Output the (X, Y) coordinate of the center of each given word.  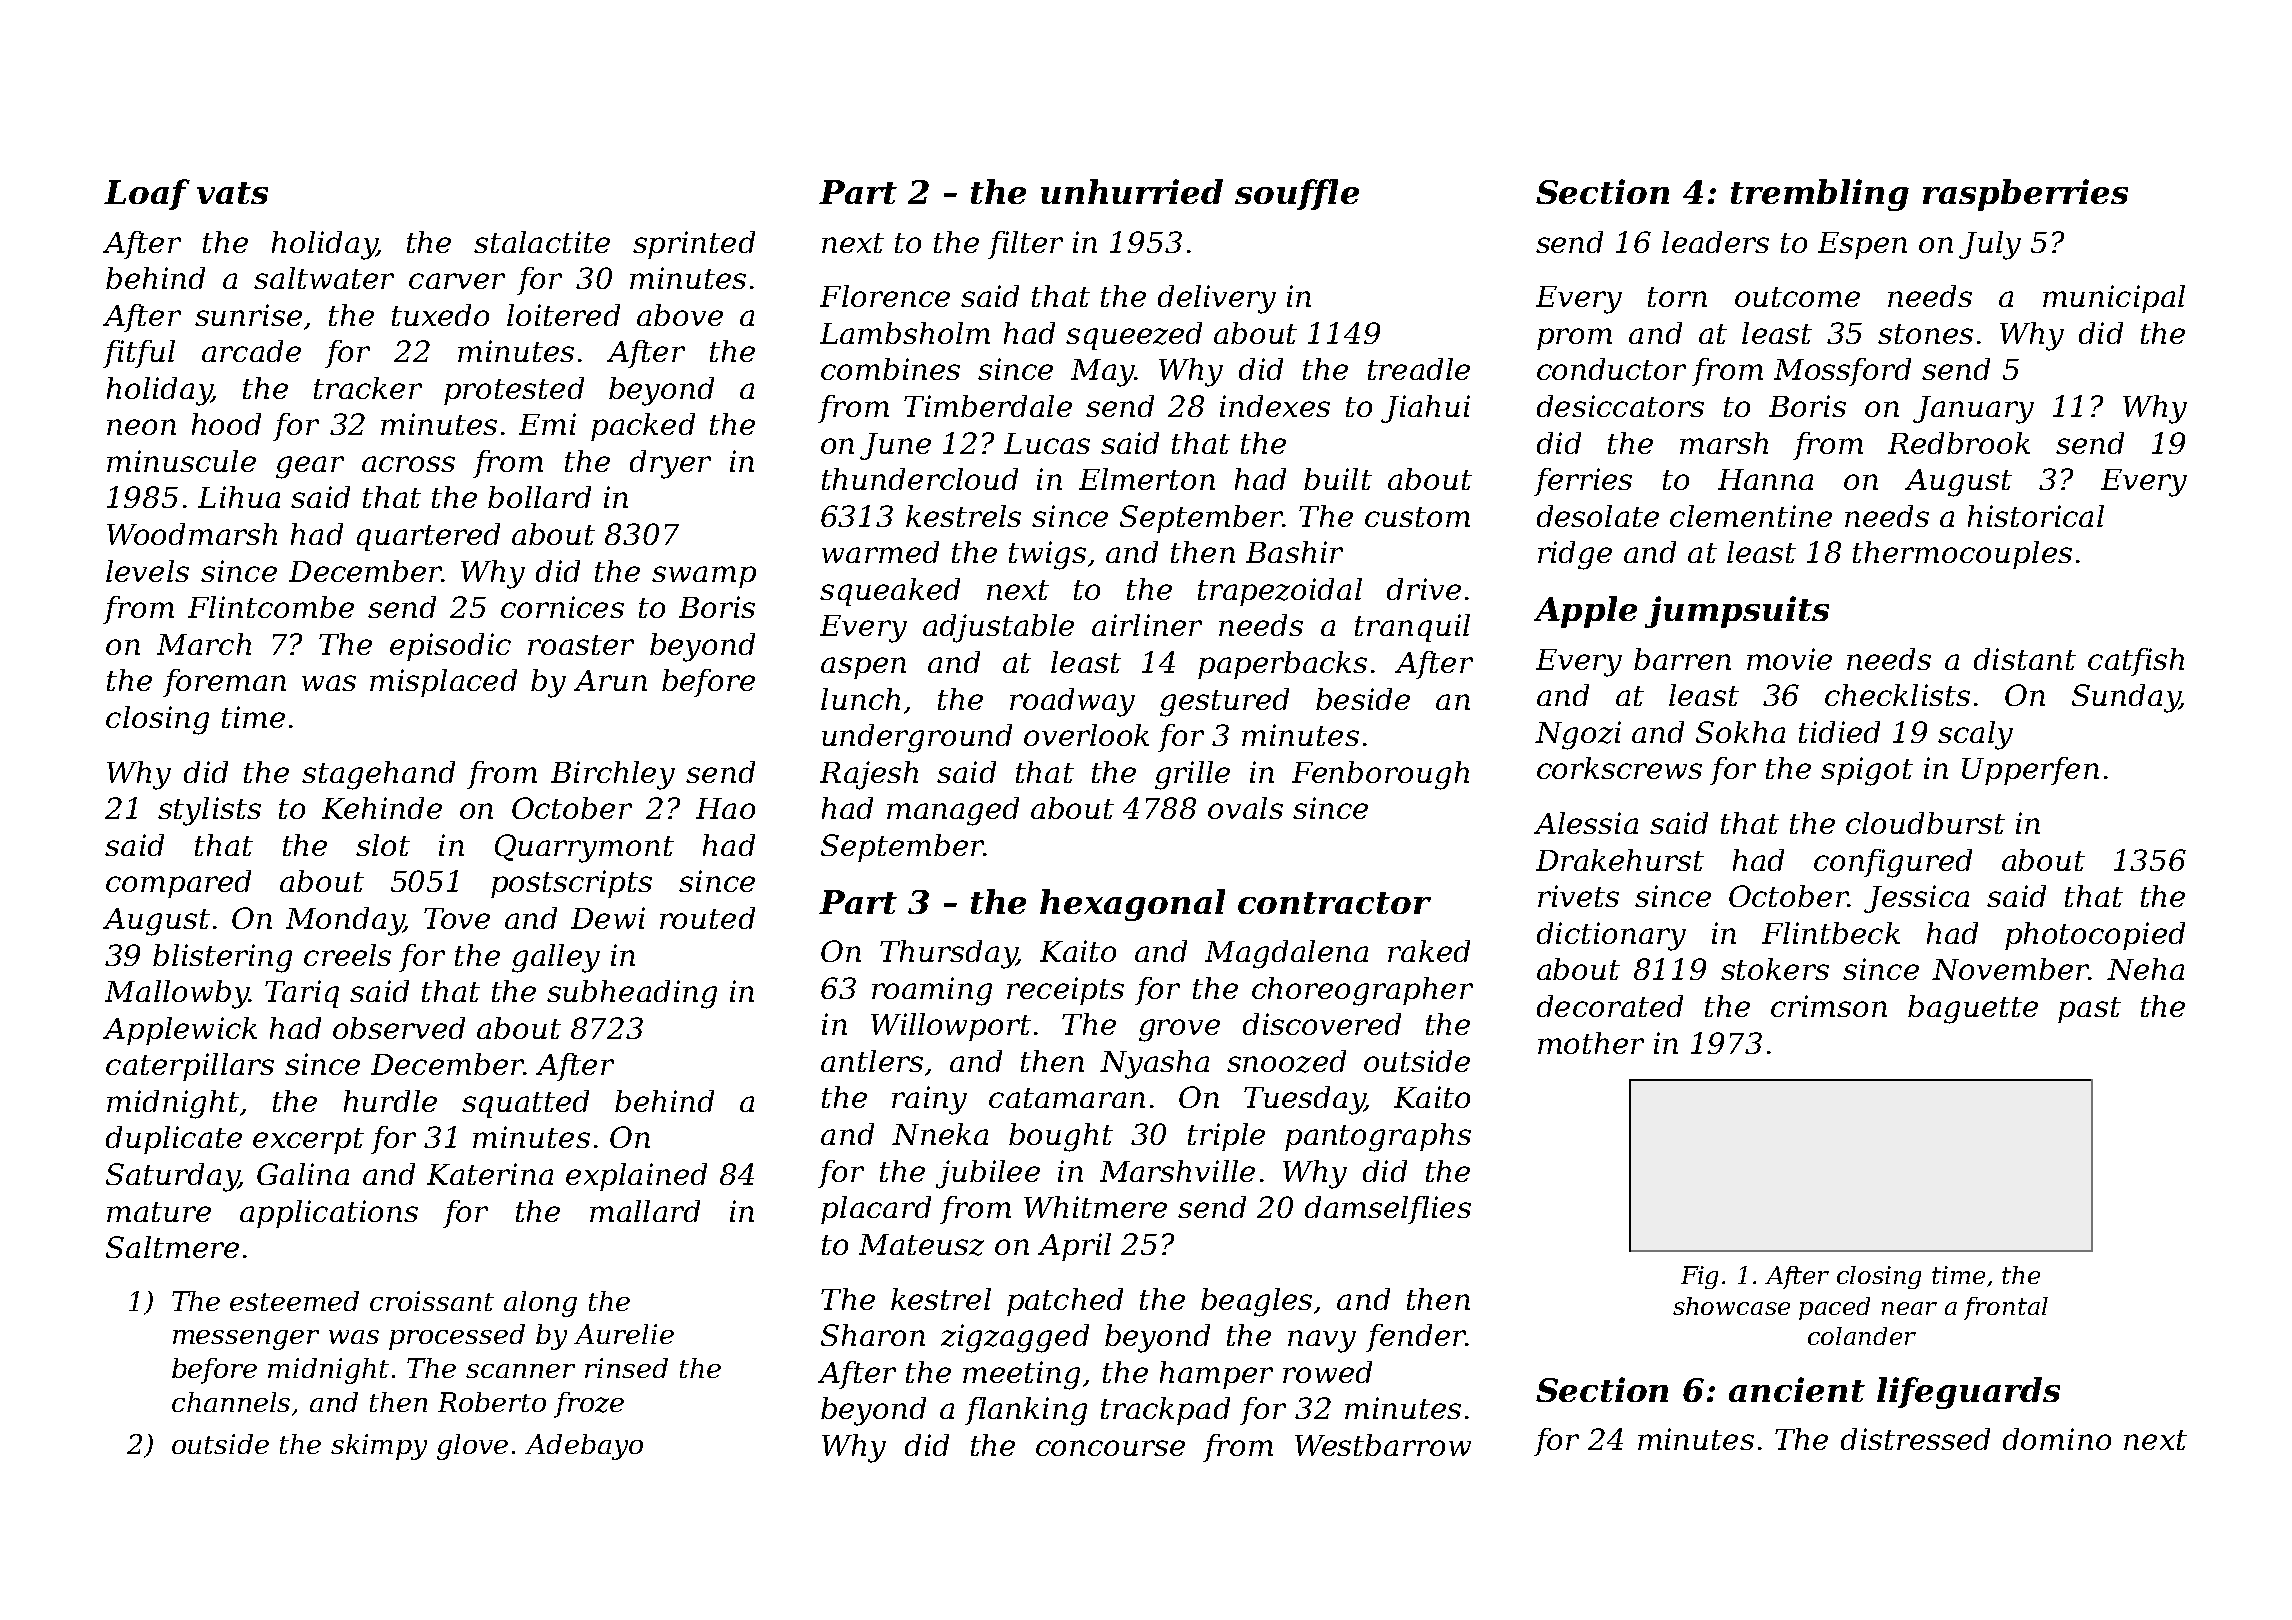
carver (457, 281)
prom (1574, 339)
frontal (2006, 1308)
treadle (1419, 369)
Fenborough (1380, 775)
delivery (1217, 299)
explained (636, 1177)
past (2089, 1010)
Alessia (1586, 823)
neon (141, 427)
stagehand (378, 775)
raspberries (2025, 195)
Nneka (940, 1134)
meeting (1021, 1375)
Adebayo (584, 1447)
